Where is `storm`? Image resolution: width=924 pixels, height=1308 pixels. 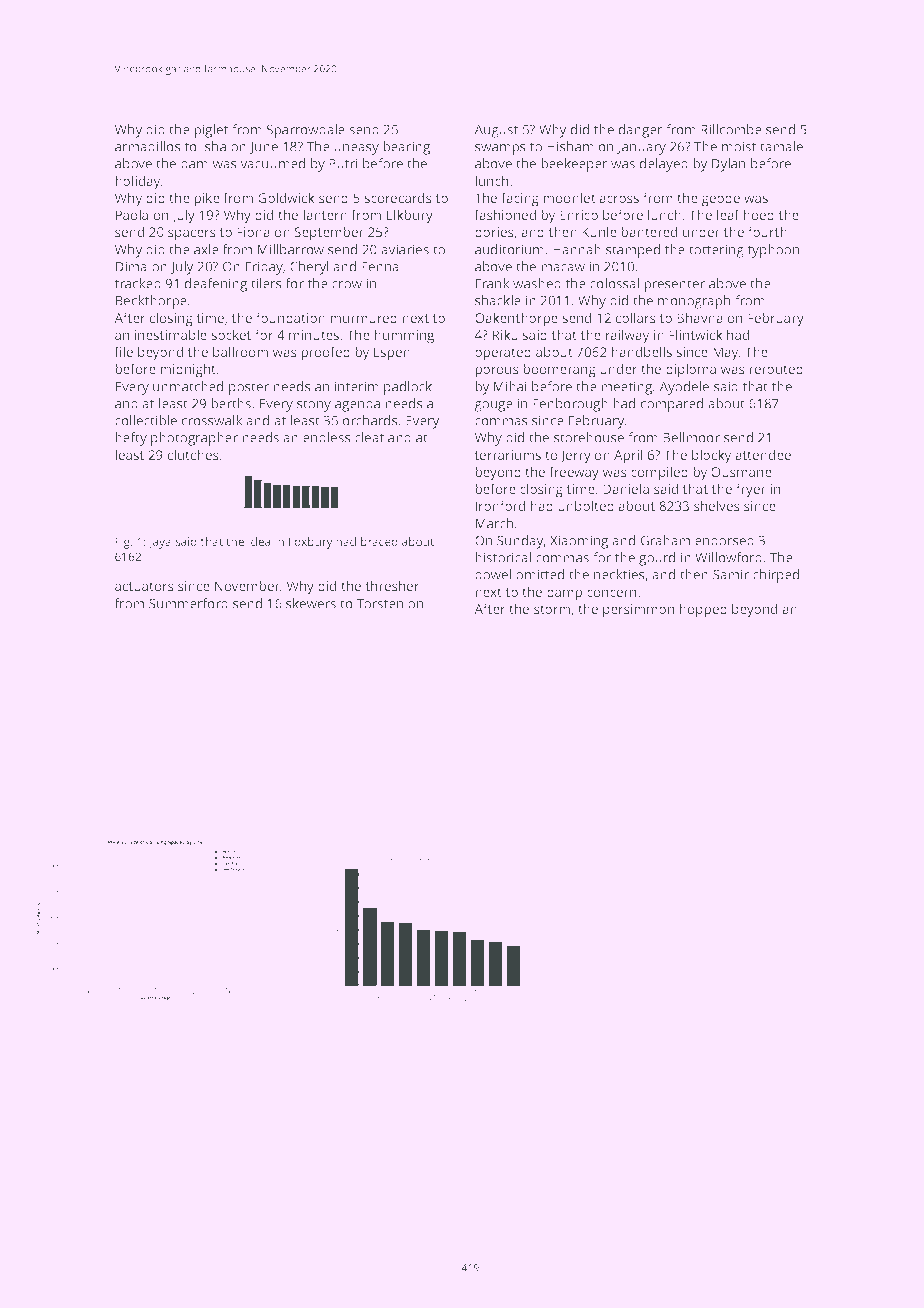 storm is located at coordinates (552, 609).
